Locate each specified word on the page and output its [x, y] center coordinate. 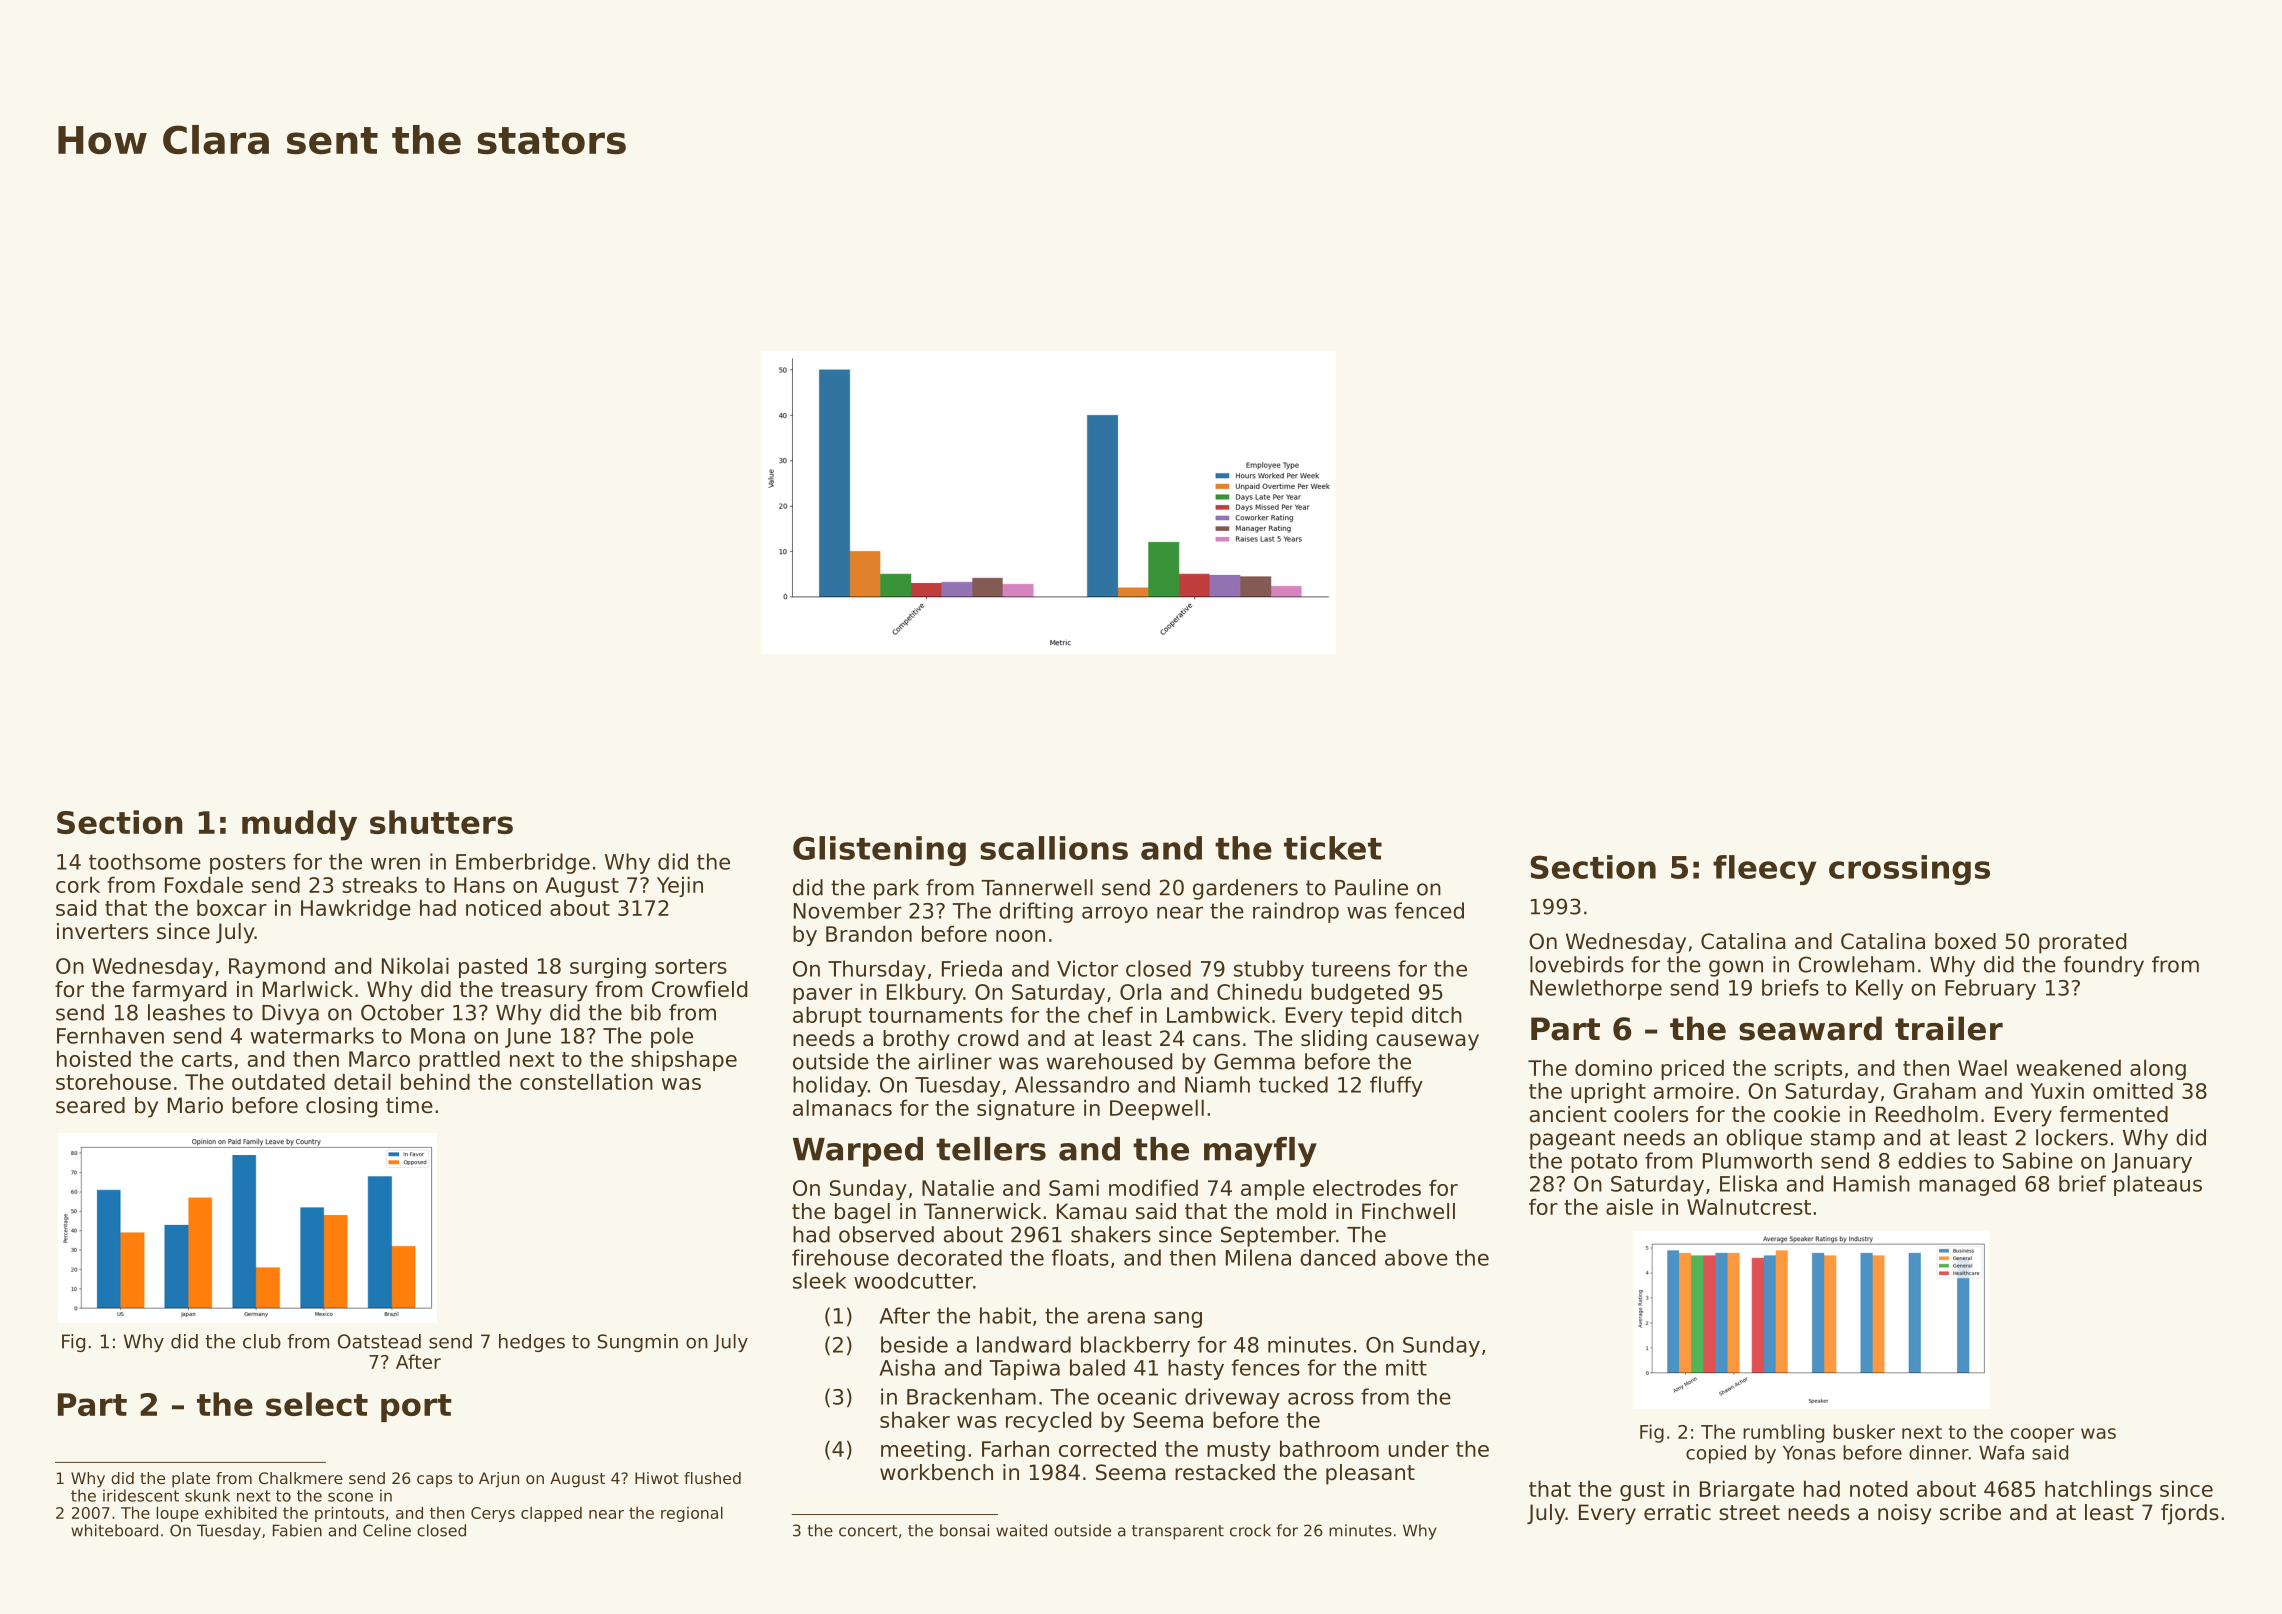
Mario [195, 1105]
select [317, 1404]
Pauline [1371, 887]
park [896, 889]
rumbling [1783, 1433]
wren [395, 863]
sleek [819, 1280]
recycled [1048, 1421]
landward [1024, 1344]
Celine [387, 1530]
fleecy [1764, 870]
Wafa [2001, 1452]
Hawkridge [356, 909]
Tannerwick [982, 1211]
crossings [1909, 870]
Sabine [2038, 1160]
